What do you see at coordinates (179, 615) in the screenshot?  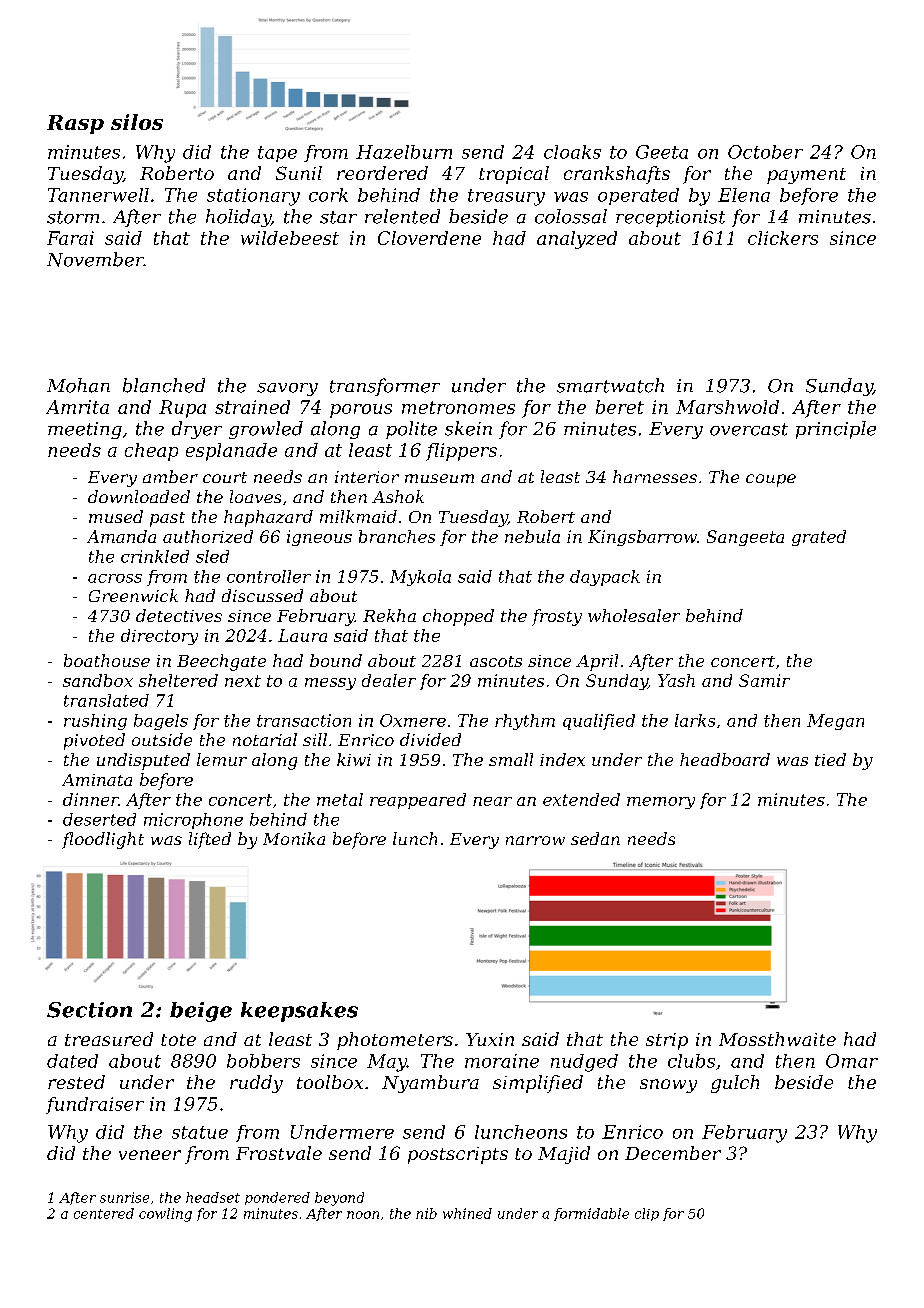 I see `detectives` at bounding box center [179, 615].
